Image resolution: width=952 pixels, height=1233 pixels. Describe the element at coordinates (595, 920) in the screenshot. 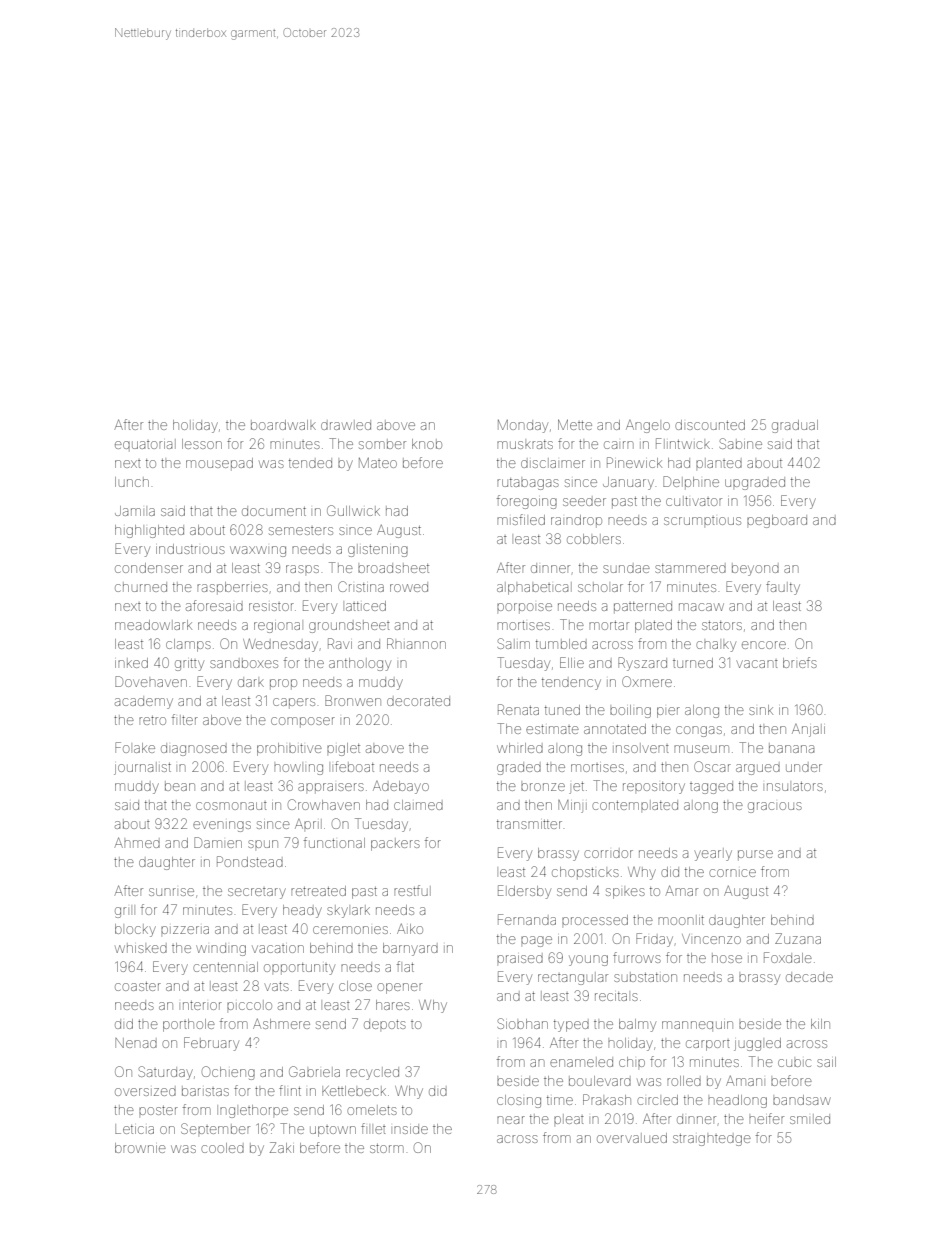

I see `processed` at that location.
